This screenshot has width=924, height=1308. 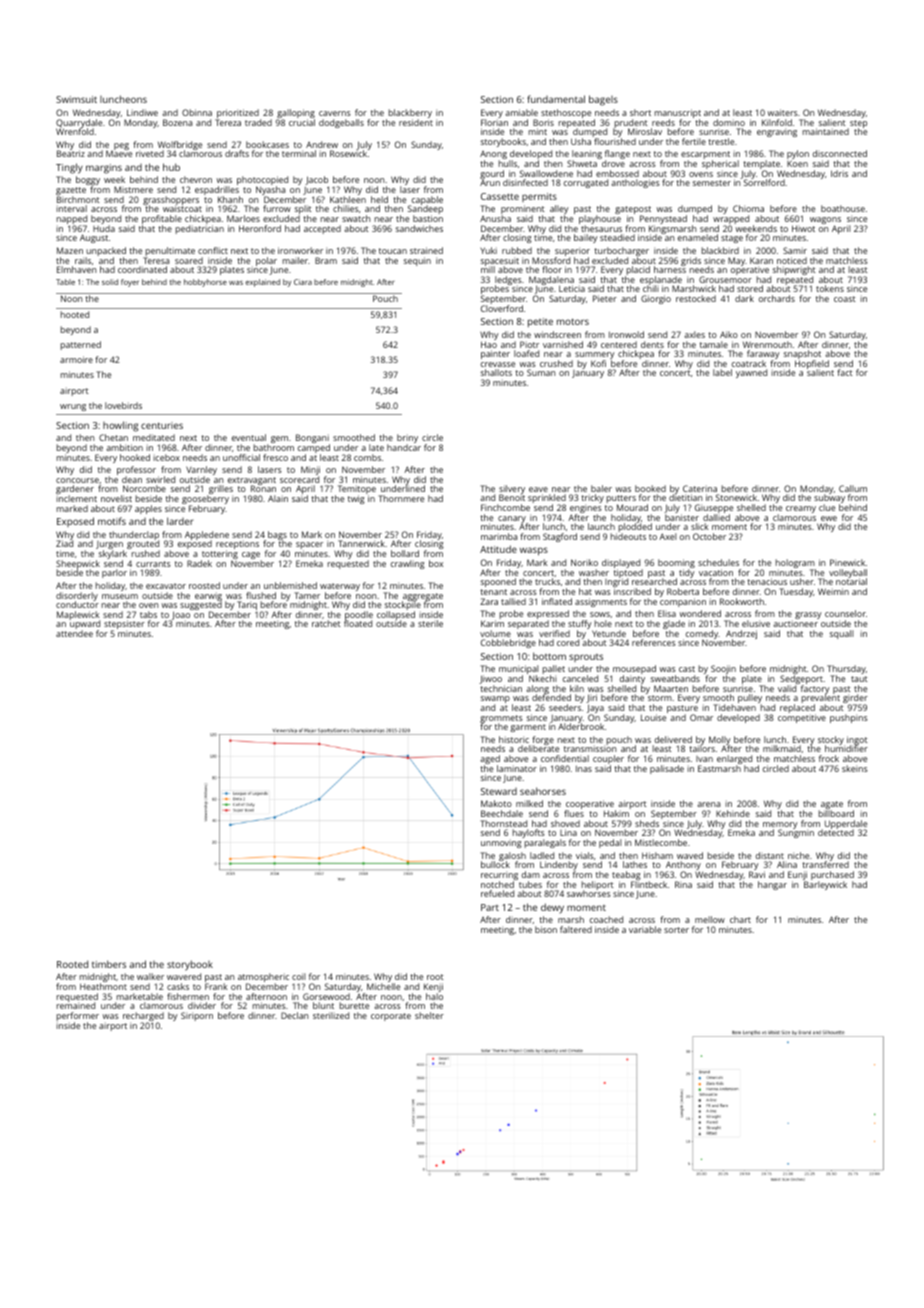 I want to click on galloping, so click(x=296, y=113).
